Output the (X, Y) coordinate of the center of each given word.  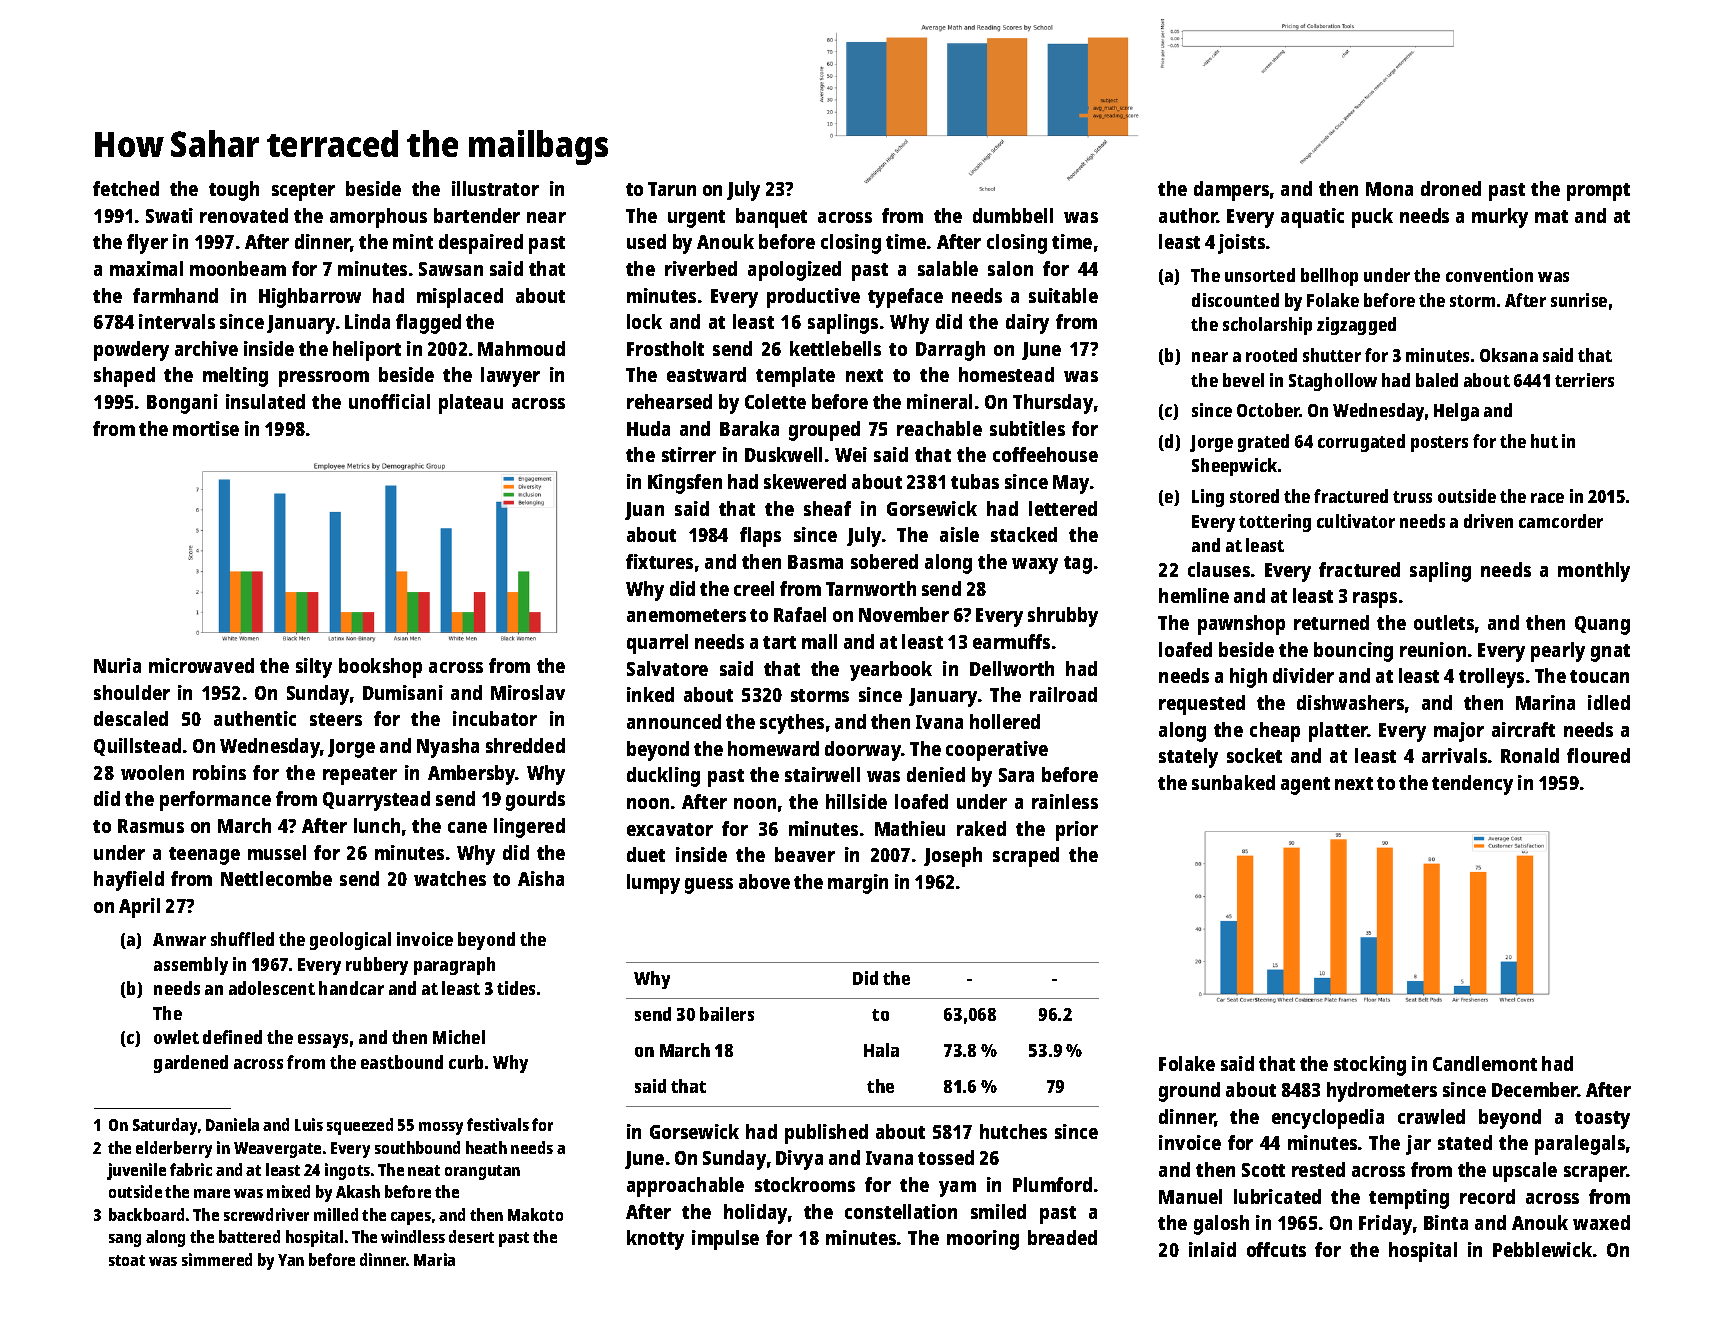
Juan (644, 511)
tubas (975, 481)
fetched (126, 188)
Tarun (672, 189)
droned (1451, 188)
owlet (176, 1037)
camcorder (1561, 521)
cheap (1275, 732)
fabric (191, 1169)
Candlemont (1485, 1063)
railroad (1063, 694)
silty (314, 668)
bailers (727, 1014)
